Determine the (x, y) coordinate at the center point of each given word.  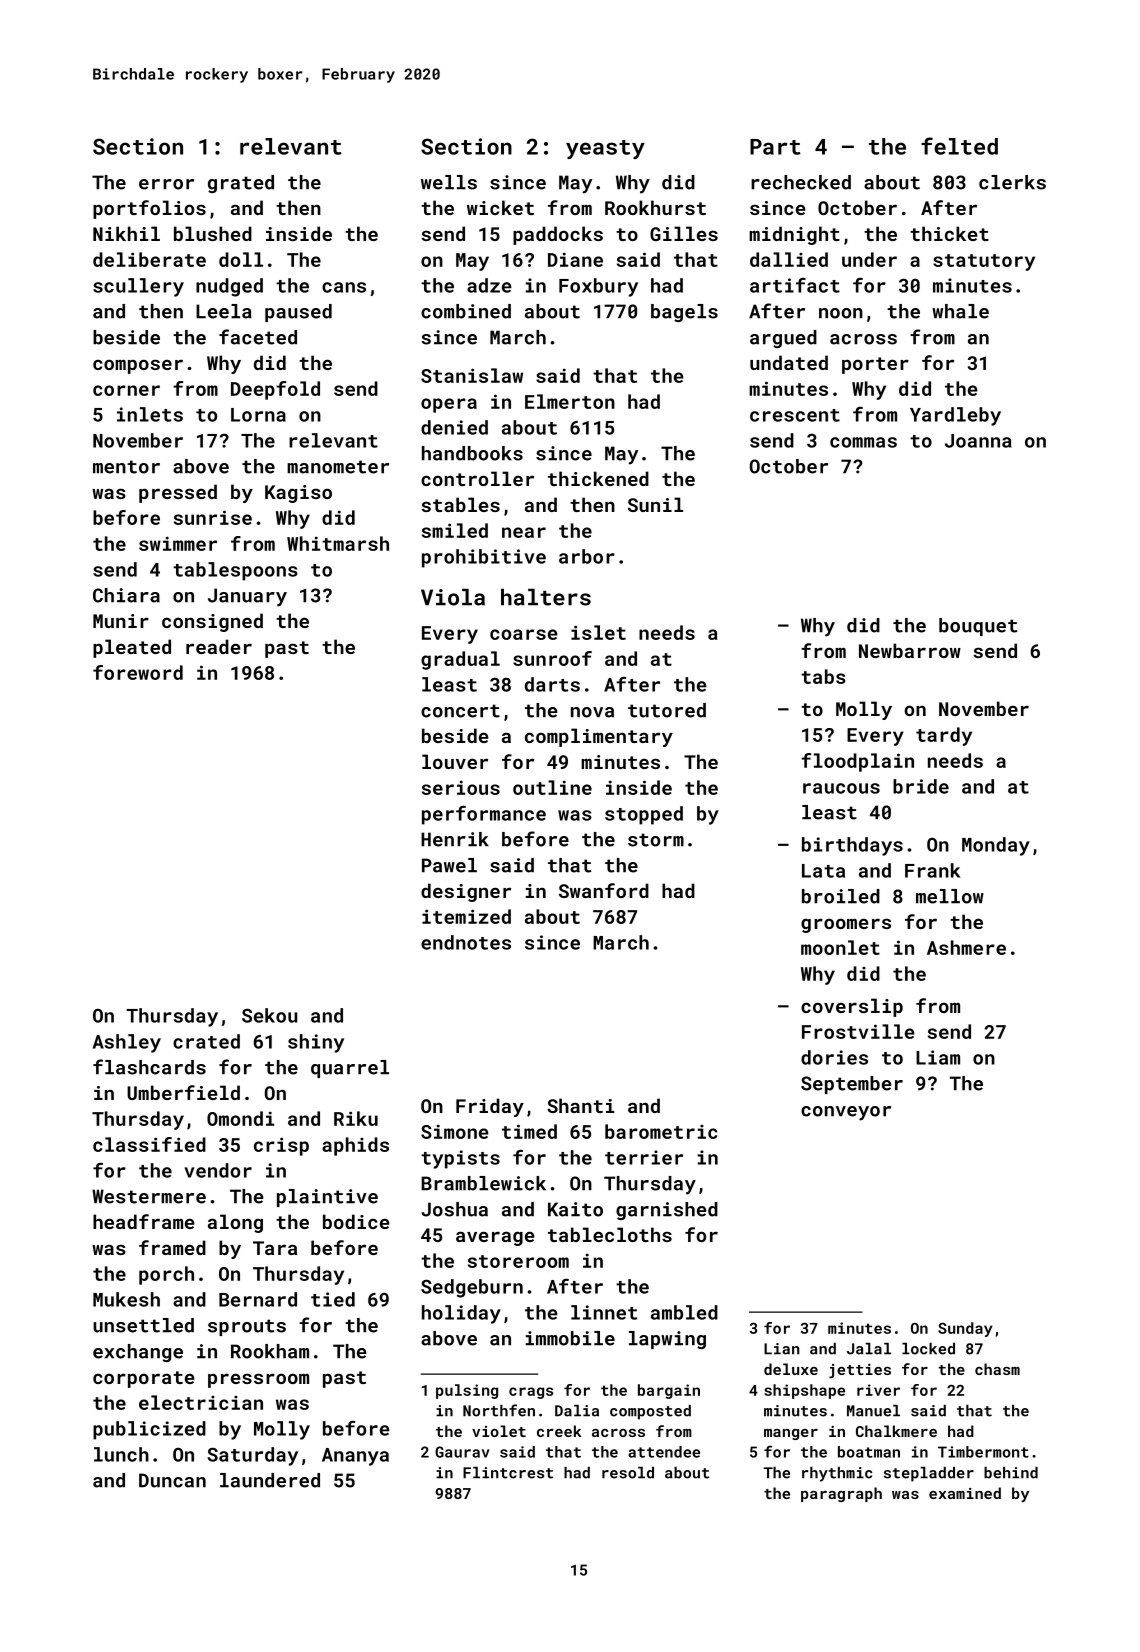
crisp (281, 1146)
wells (449, 182)
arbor (587, 556)
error (166, 184)
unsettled (143, 1325)
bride (921, 786)
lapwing (667, 1340)
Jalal (869, 1349)
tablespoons (235, 571)
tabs (823, 676)
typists (460, 1159)
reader (219, 646)
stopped (644, 815)
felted (959, 146)
